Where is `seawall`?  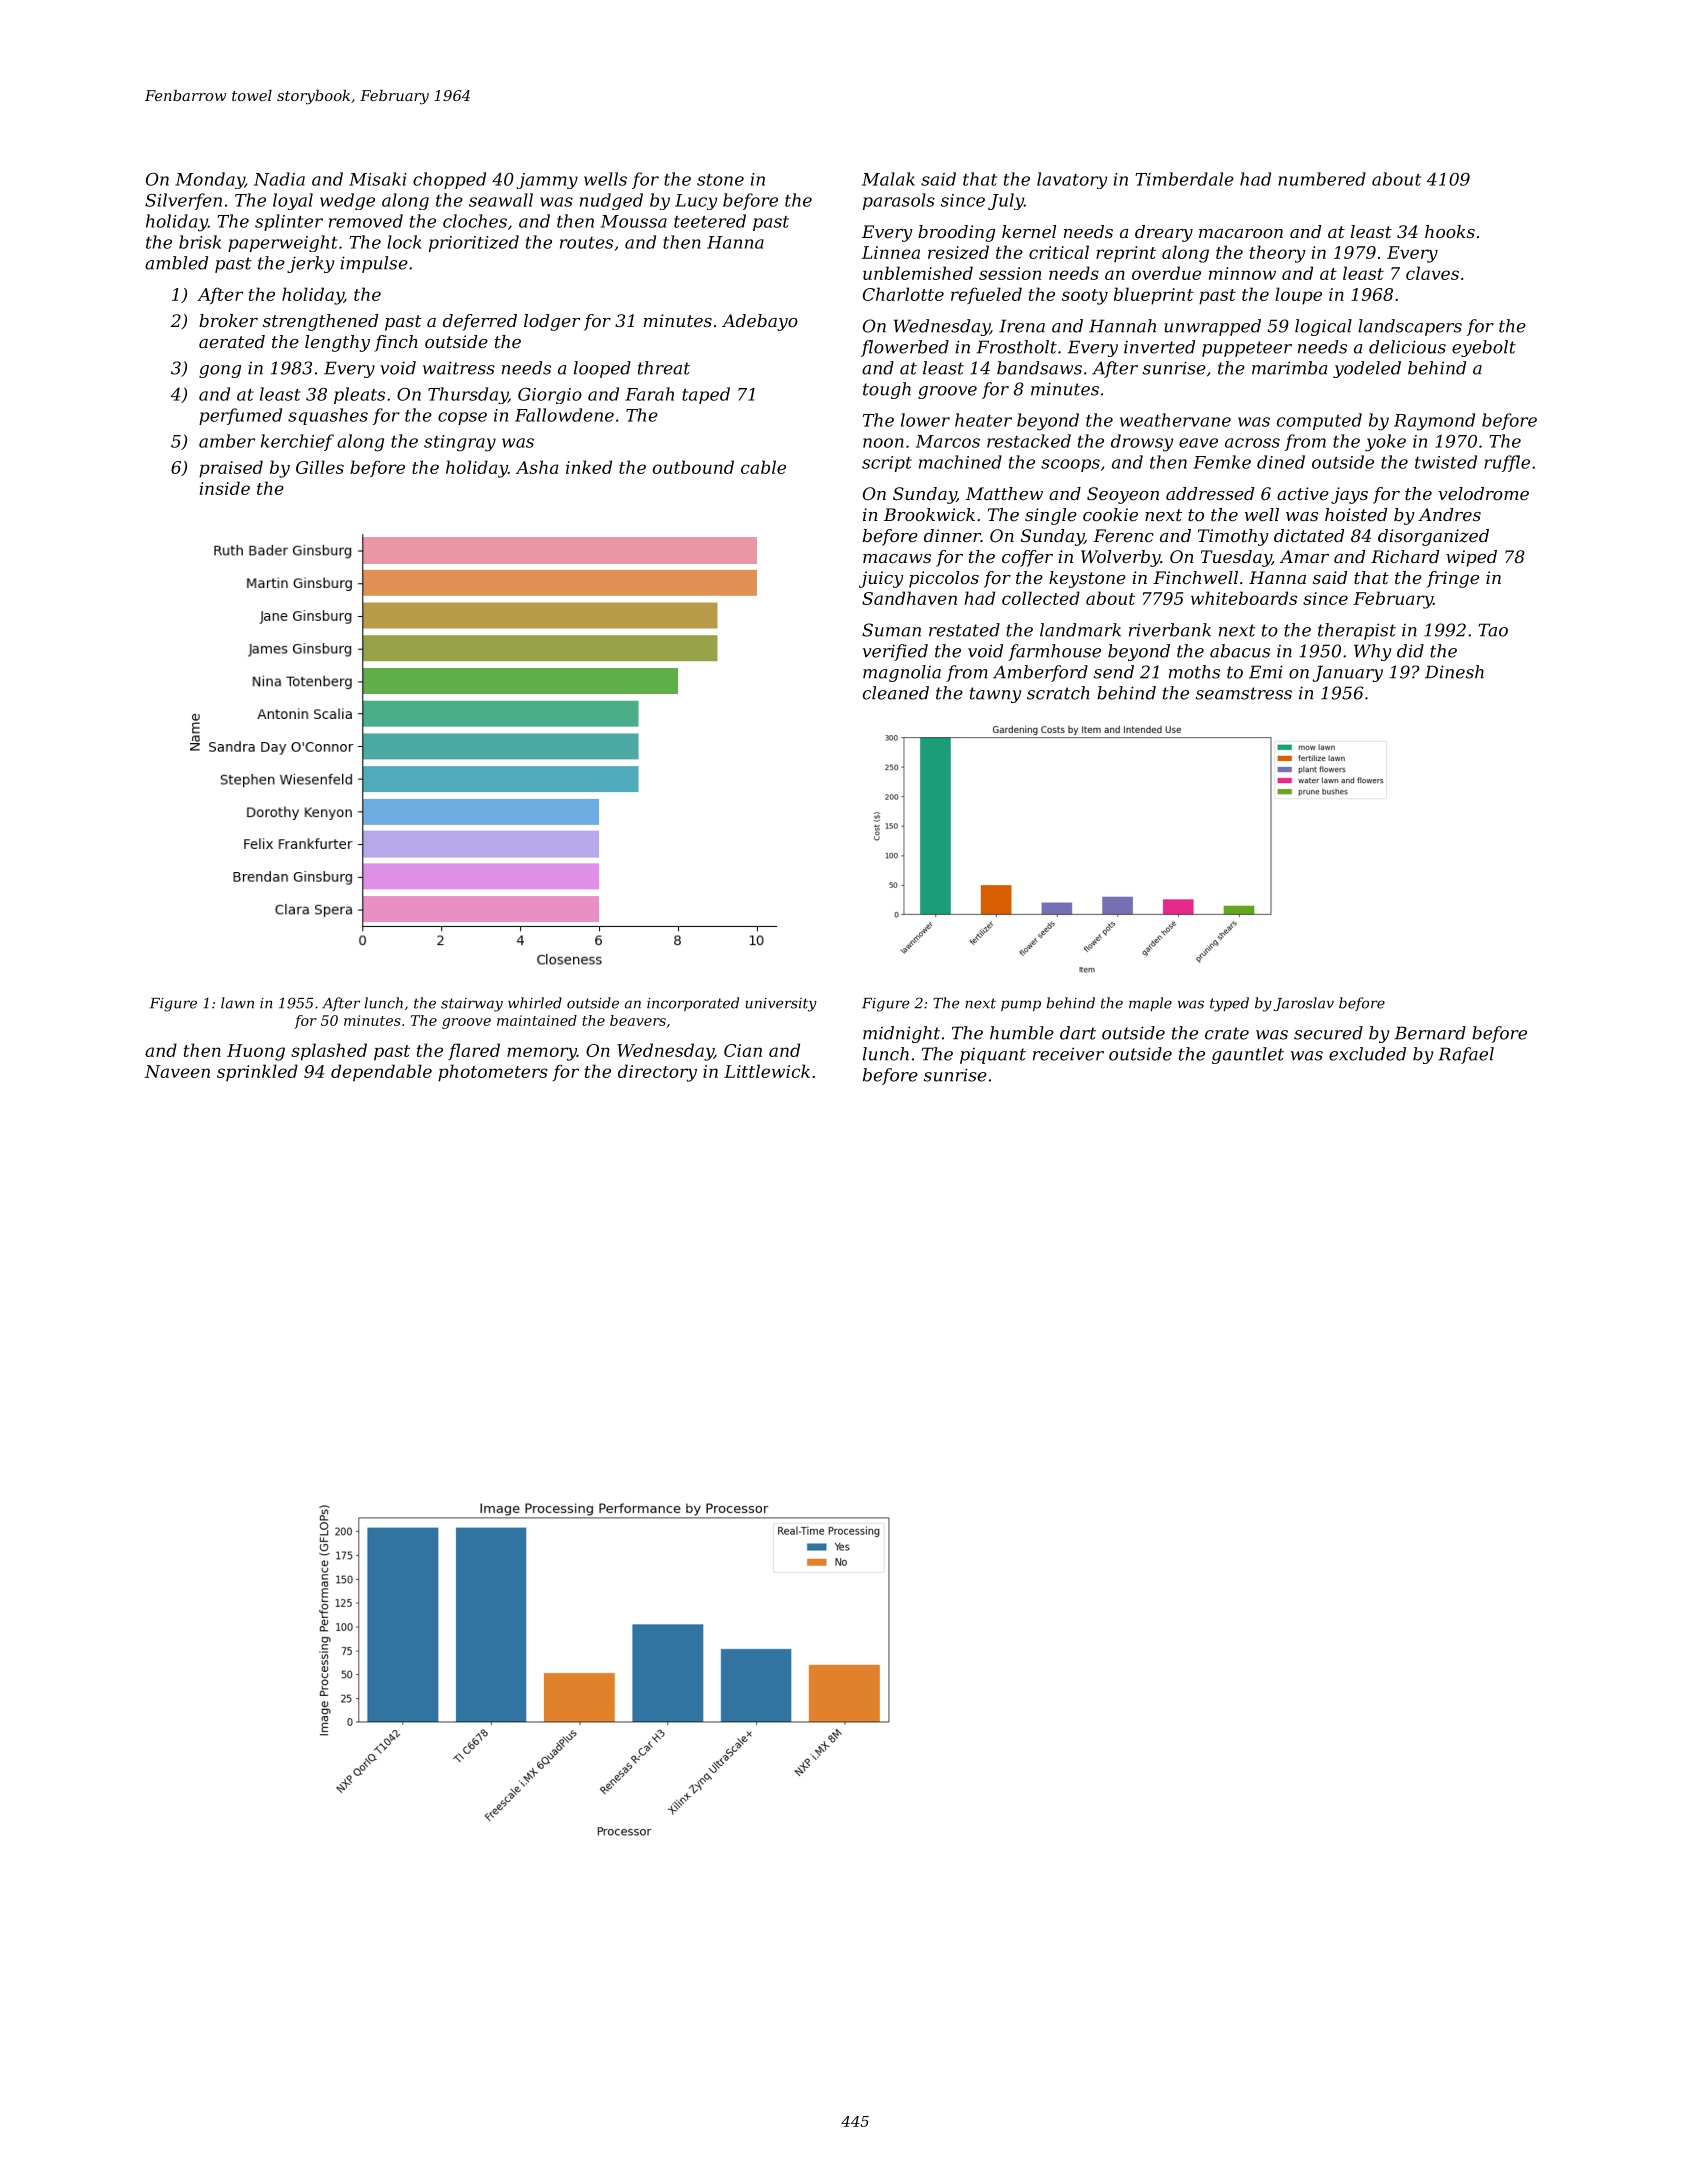 seawall is located at coordinates (501, 200).
